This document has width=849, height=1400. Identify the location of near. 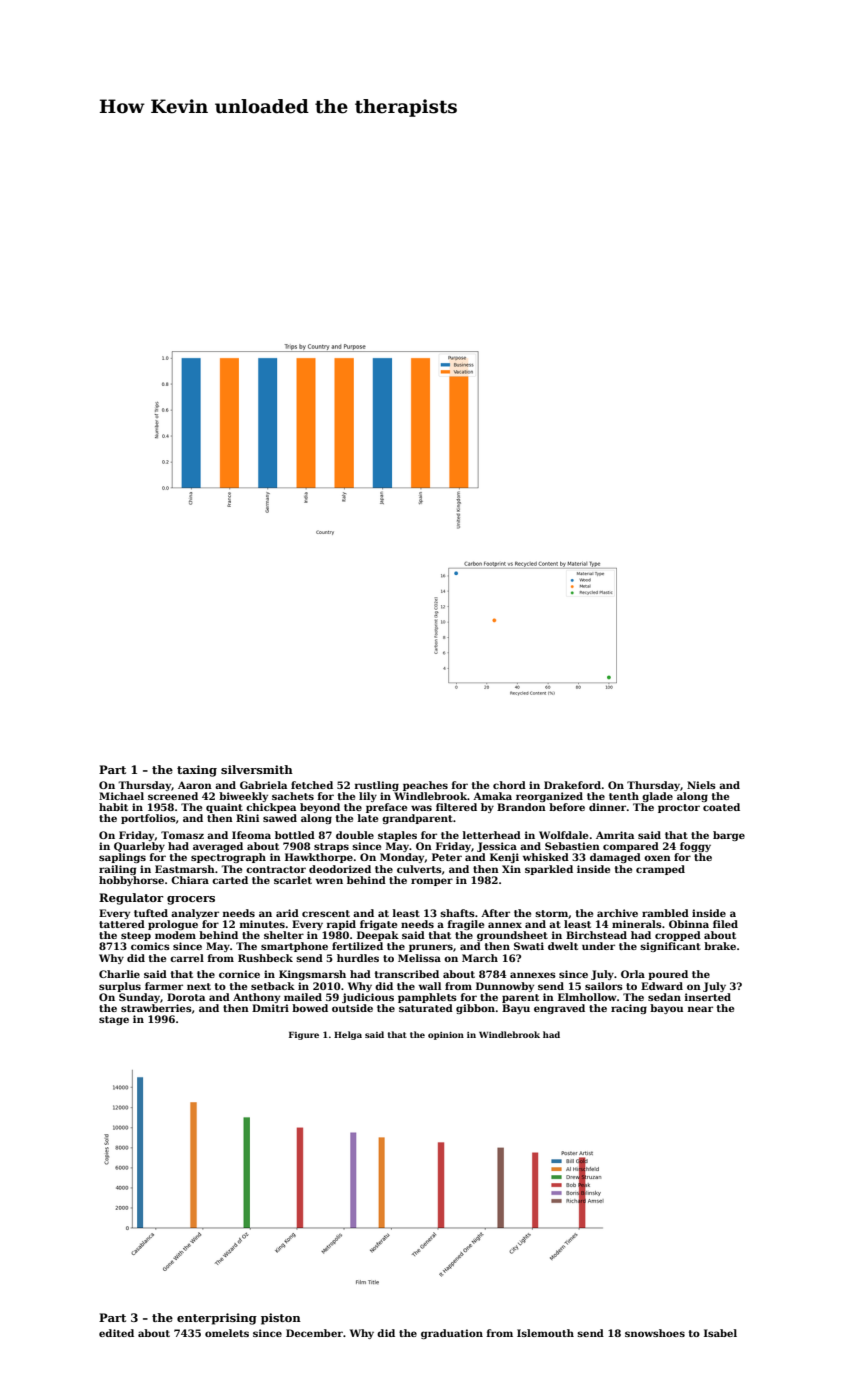
(700, 1009).
